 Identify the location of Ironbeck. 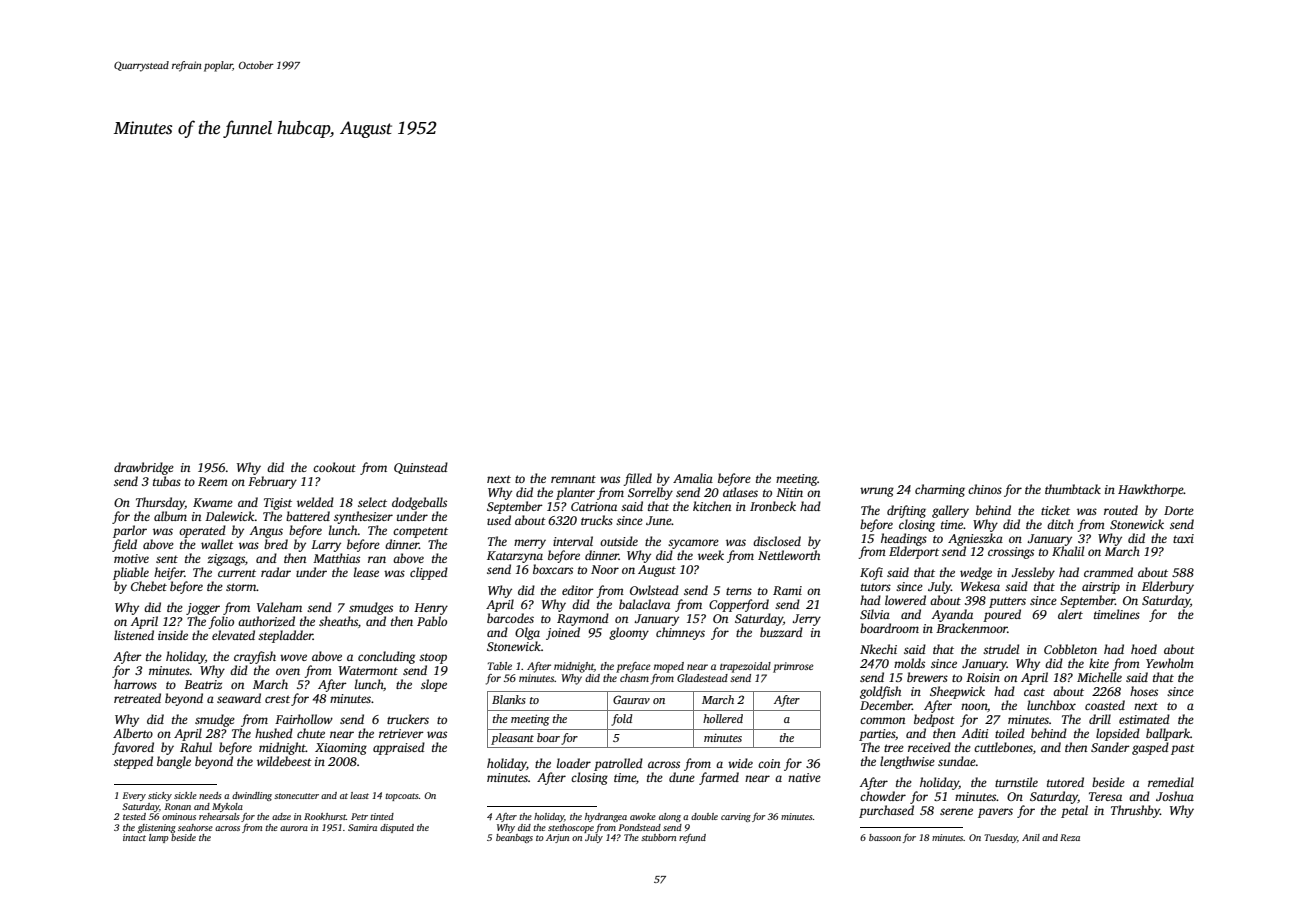
(773, 506).
